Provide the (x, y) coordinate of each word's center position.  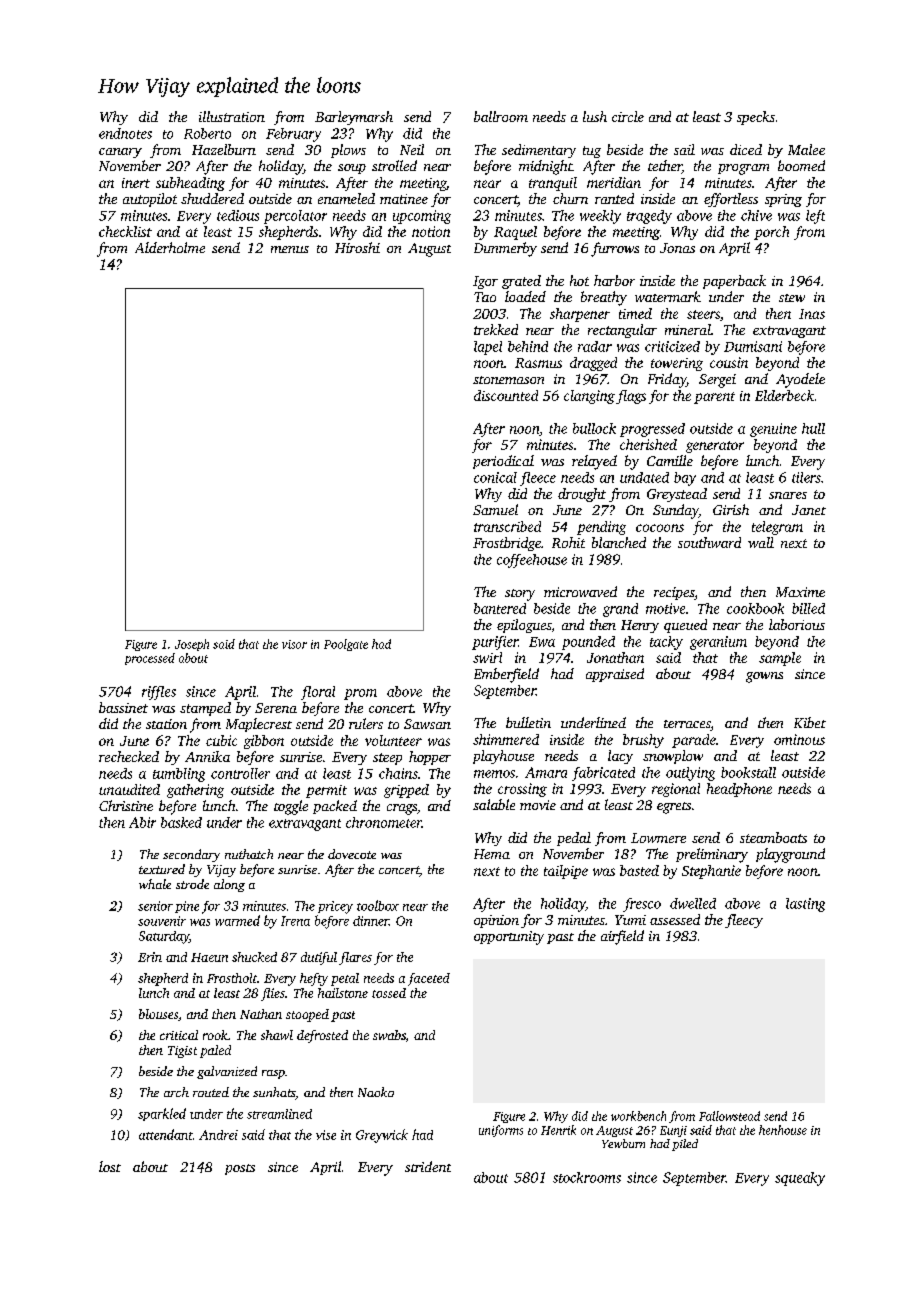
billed (808, 608)
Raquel (515, 233)
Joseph (192, 645)
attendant (166, 1134)
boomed (801, 165)
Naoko (376, 1092)
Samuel (495, 509)
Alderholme (170, 247)
